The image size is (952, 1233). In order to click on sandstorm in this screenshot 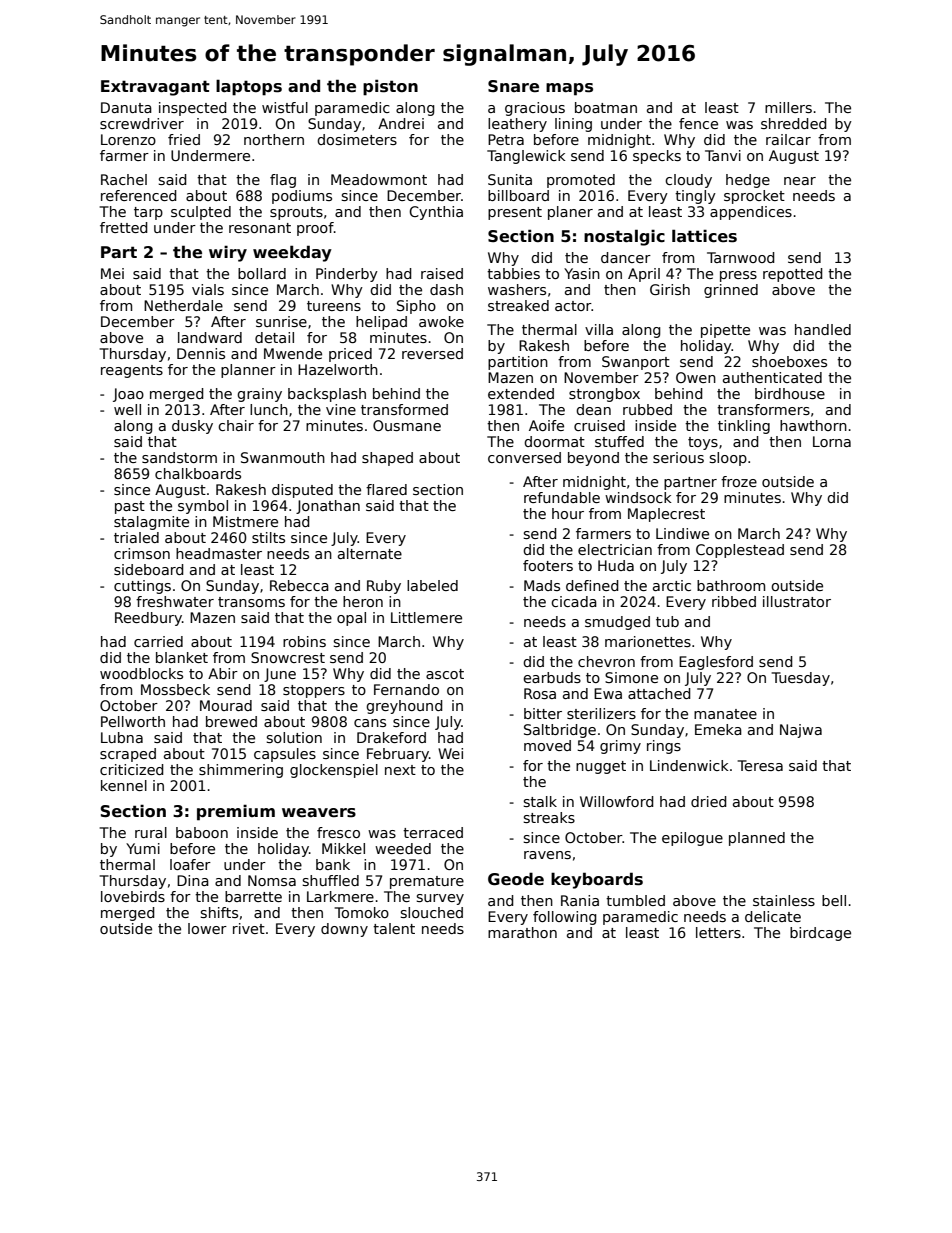, I will do `click(179, 457)`.
